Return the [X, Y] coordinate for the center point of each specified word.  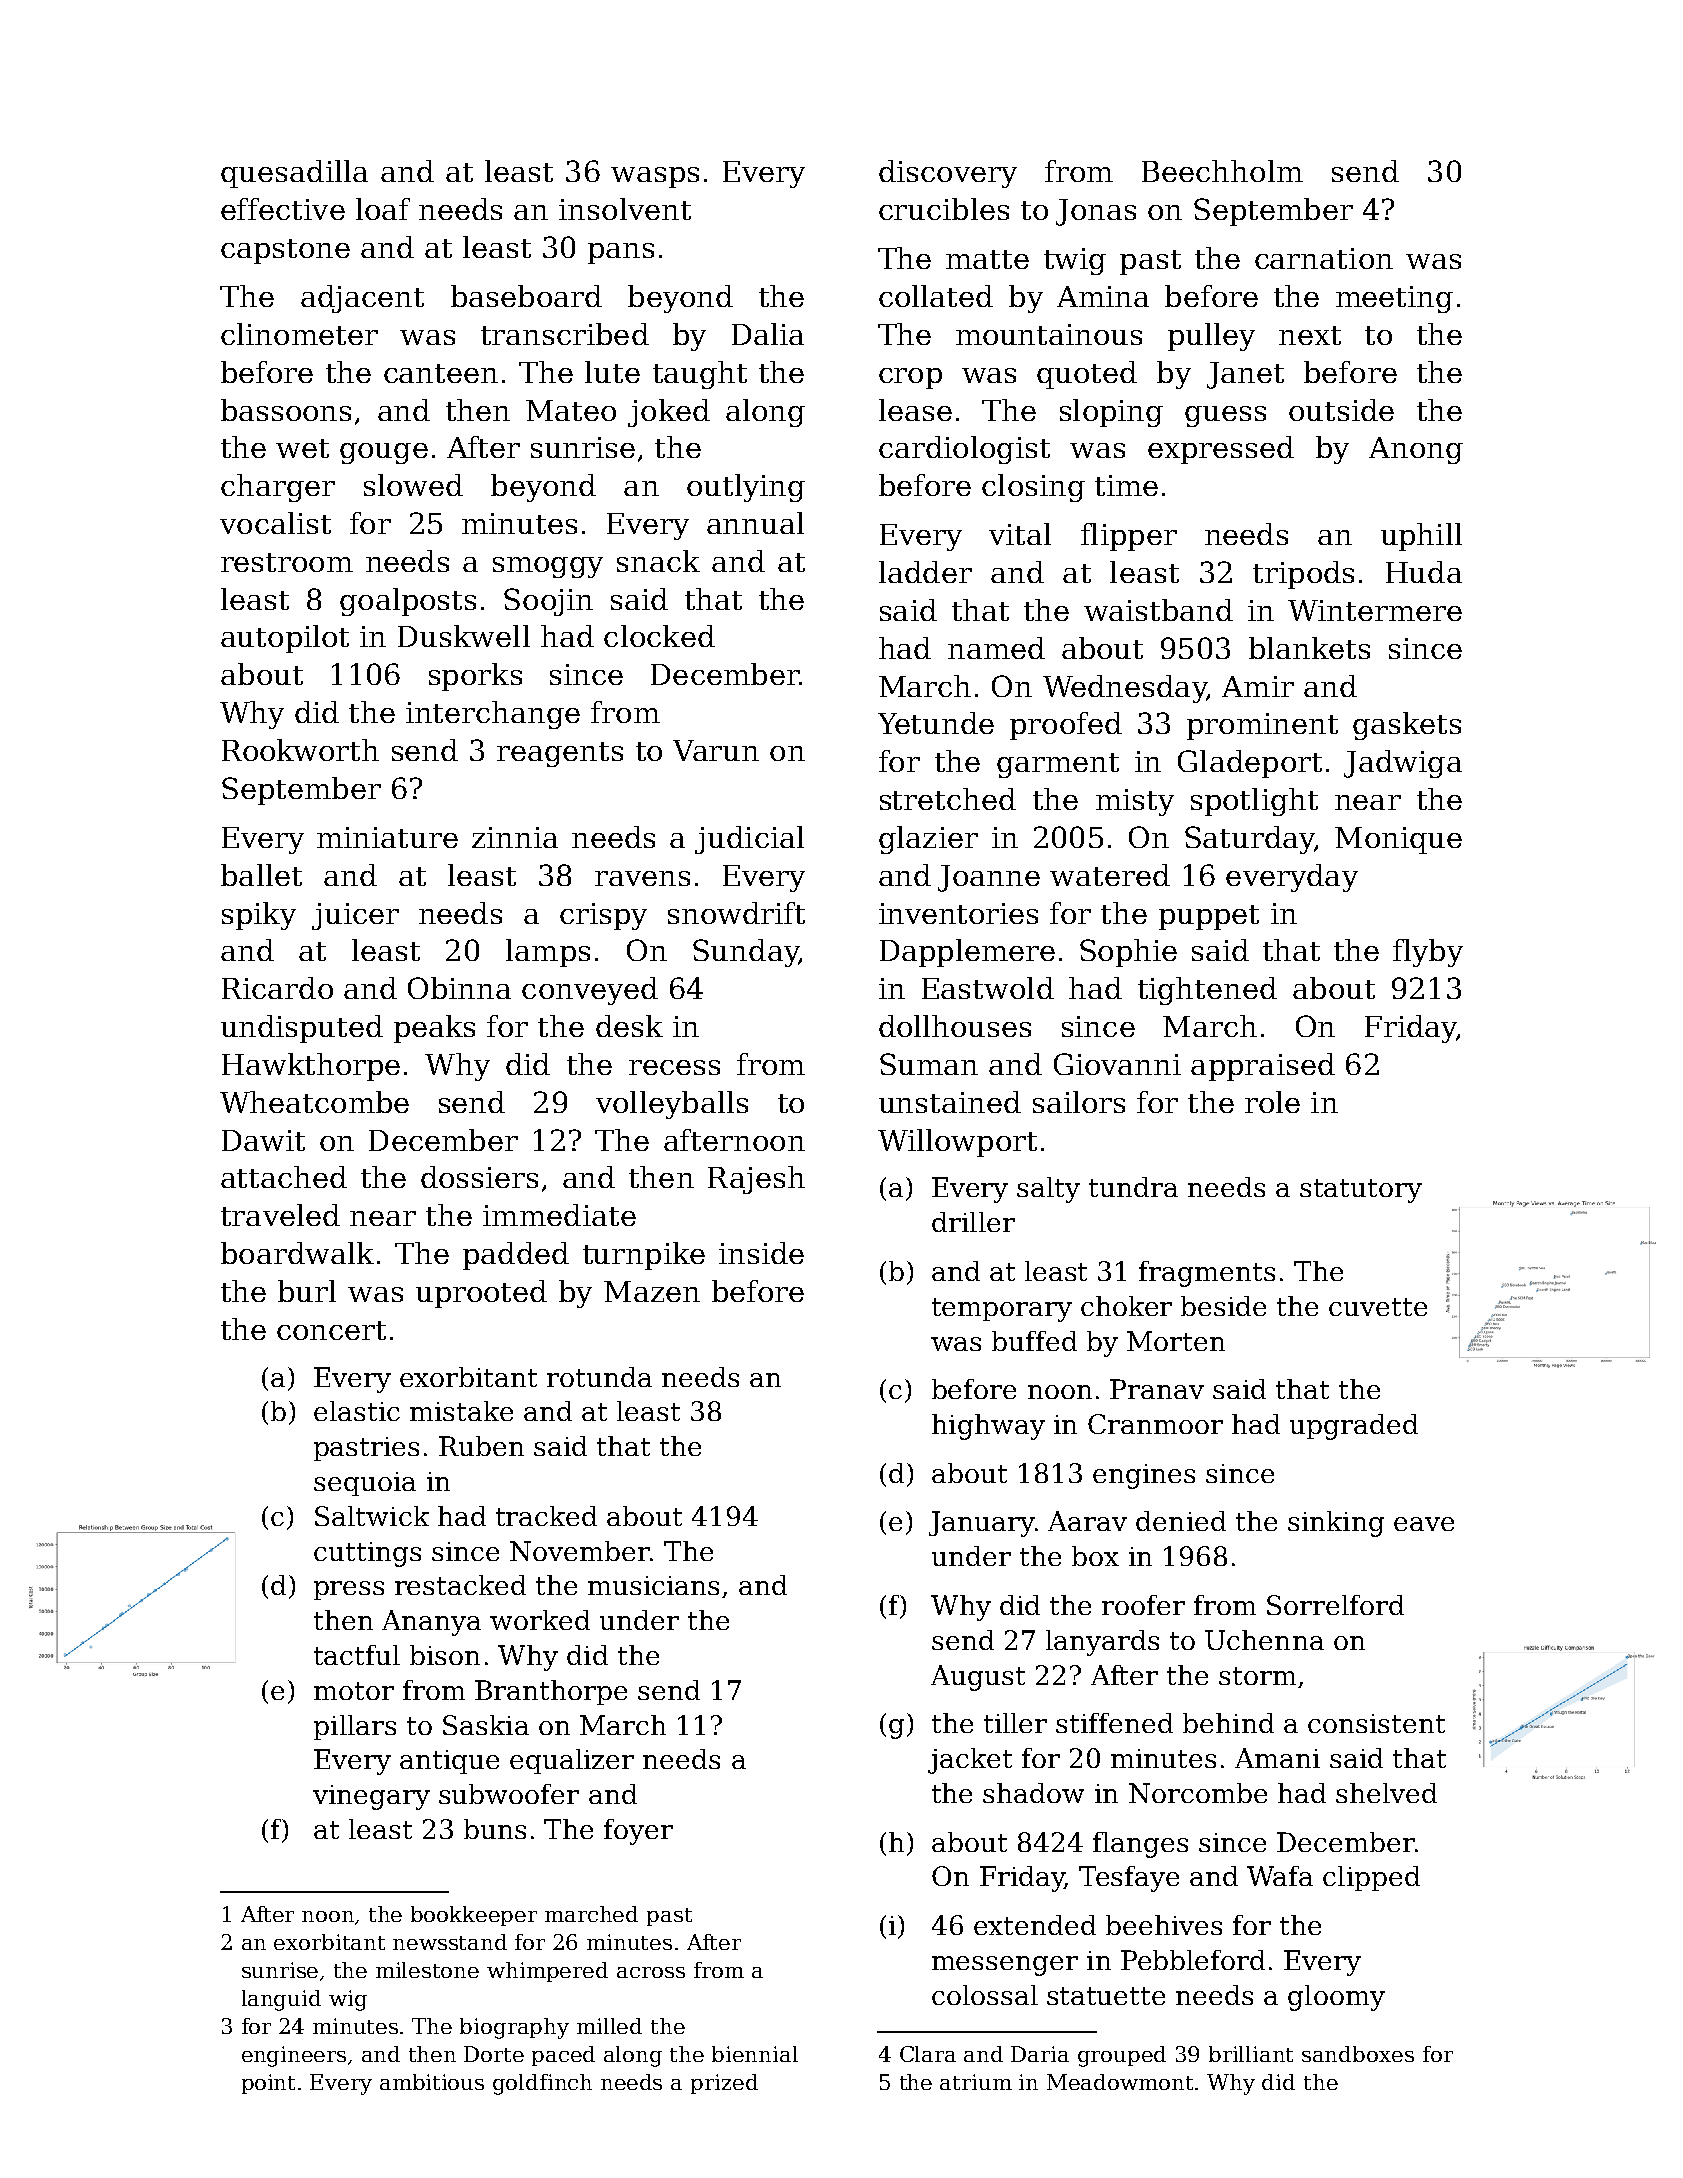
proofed [1066, 726]
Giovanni [1117, 1064]
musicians [653, 1585]
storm [1257, 1676]
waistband [1158, 610]
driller [973, 1222]
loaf [383, 209]
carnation [1324, 258]
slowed [413, 485]
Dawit [263, 1140]
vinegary [371, 1797]
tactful [357, 1655]
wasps [655, 177]
